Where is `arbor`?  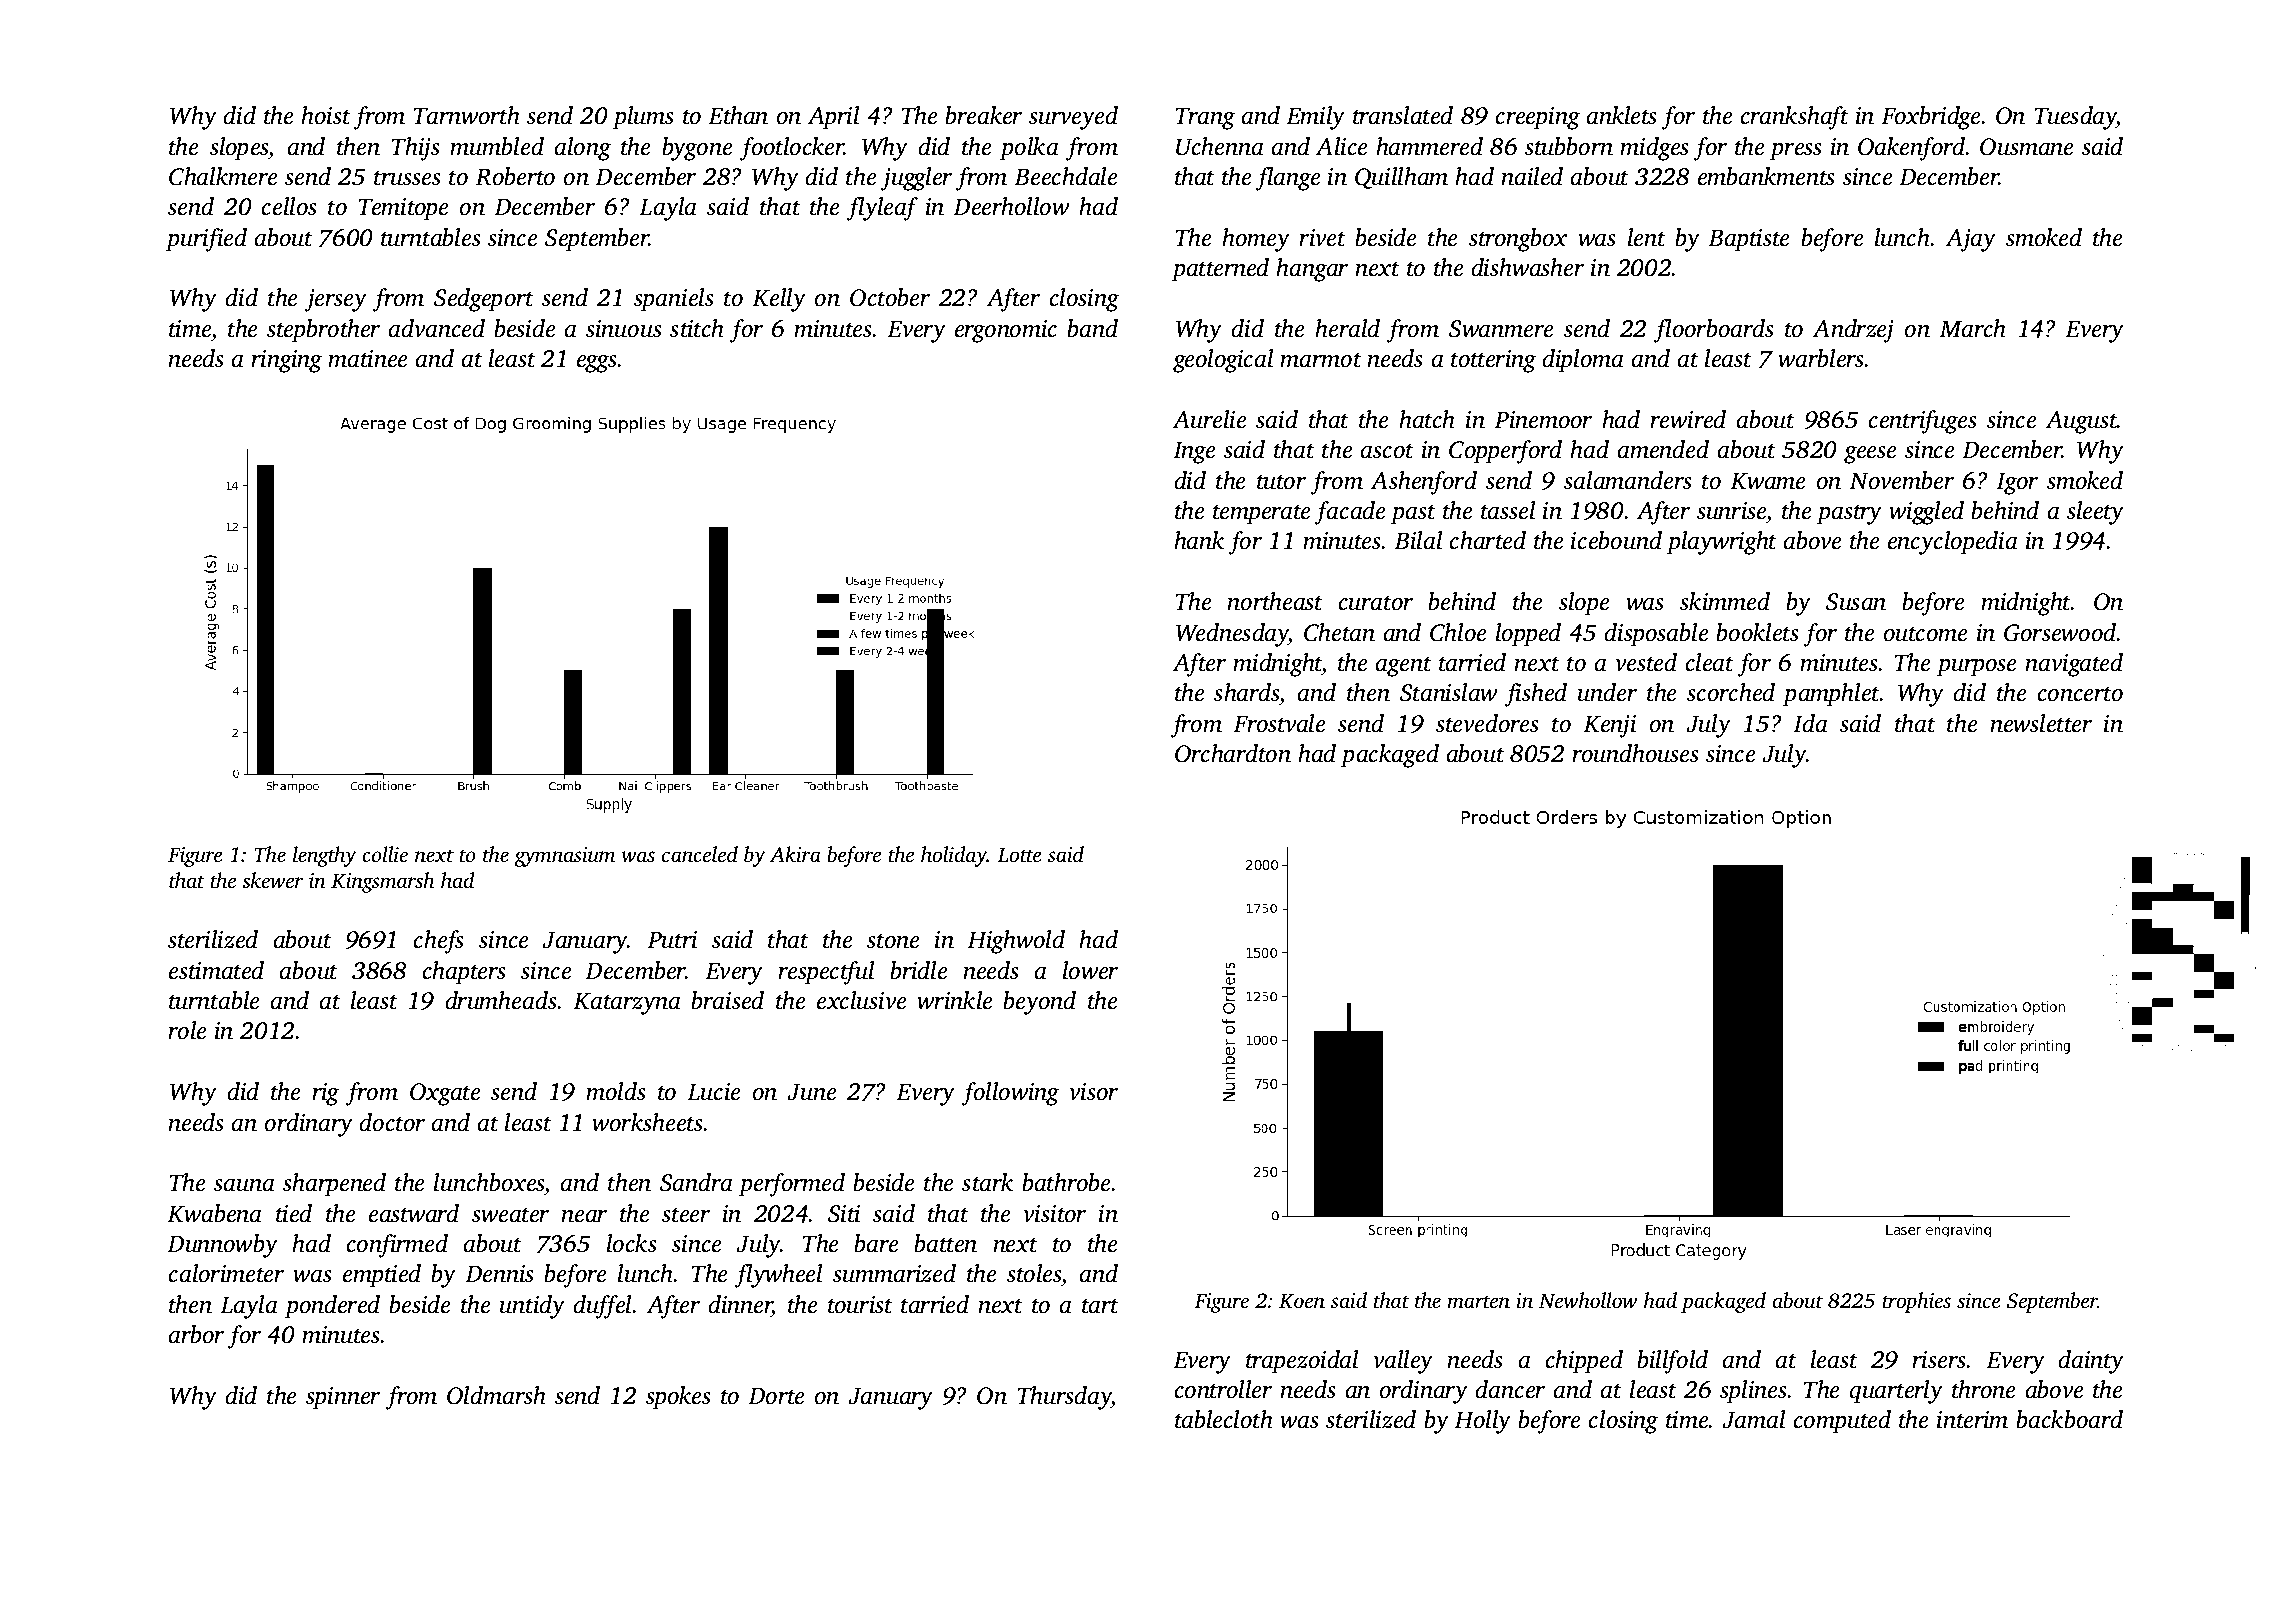
arbor is located at coordinates (196, 1334).
